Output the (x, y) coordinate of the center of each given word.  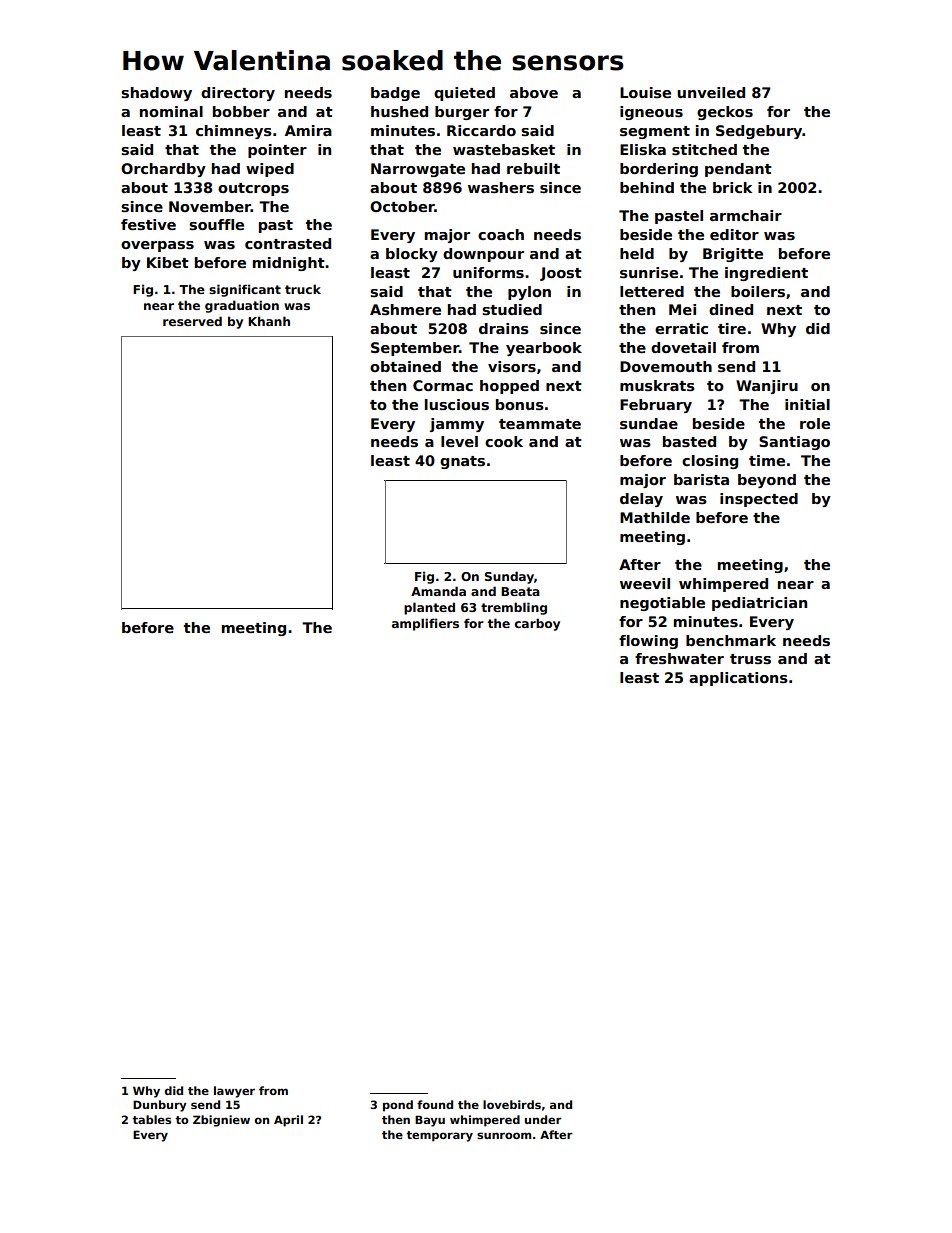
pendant (738, 170)
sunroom (504, 1135)
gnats (462, 462)
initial (807, 404)
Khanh (269, 321)
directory (238, 94)
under (543, 1119)
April (288, 1121)
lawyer (234, 1092)
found (435, 1104)
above (534, 92)
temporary (439, 1136)
